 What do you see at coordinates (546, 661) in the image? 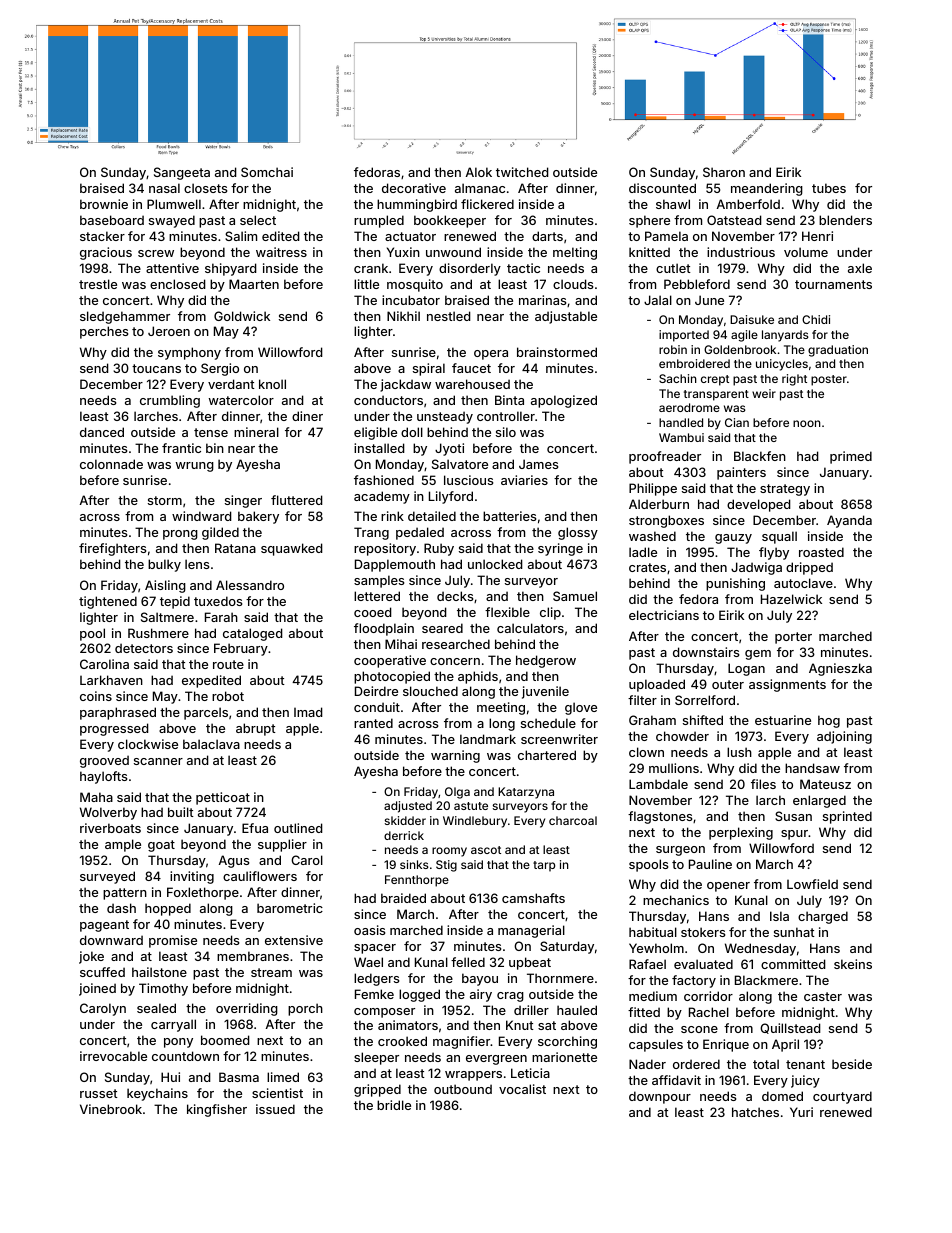
I see `hedgerow` at bounding box center [546, 661].
